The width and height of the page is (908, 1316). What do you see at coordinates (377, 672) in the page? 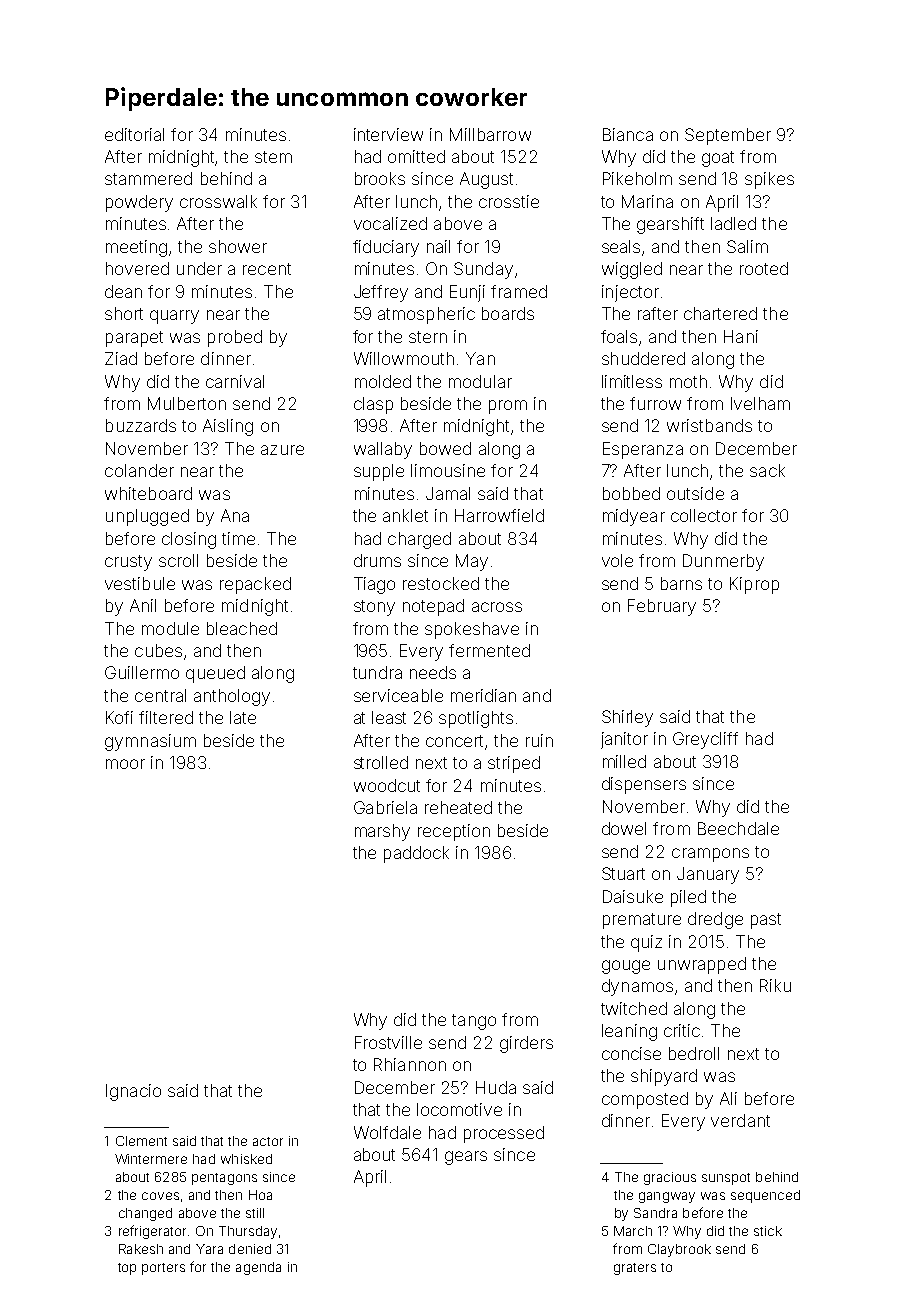
I see `tundra` at bounding box center [377, 672].
